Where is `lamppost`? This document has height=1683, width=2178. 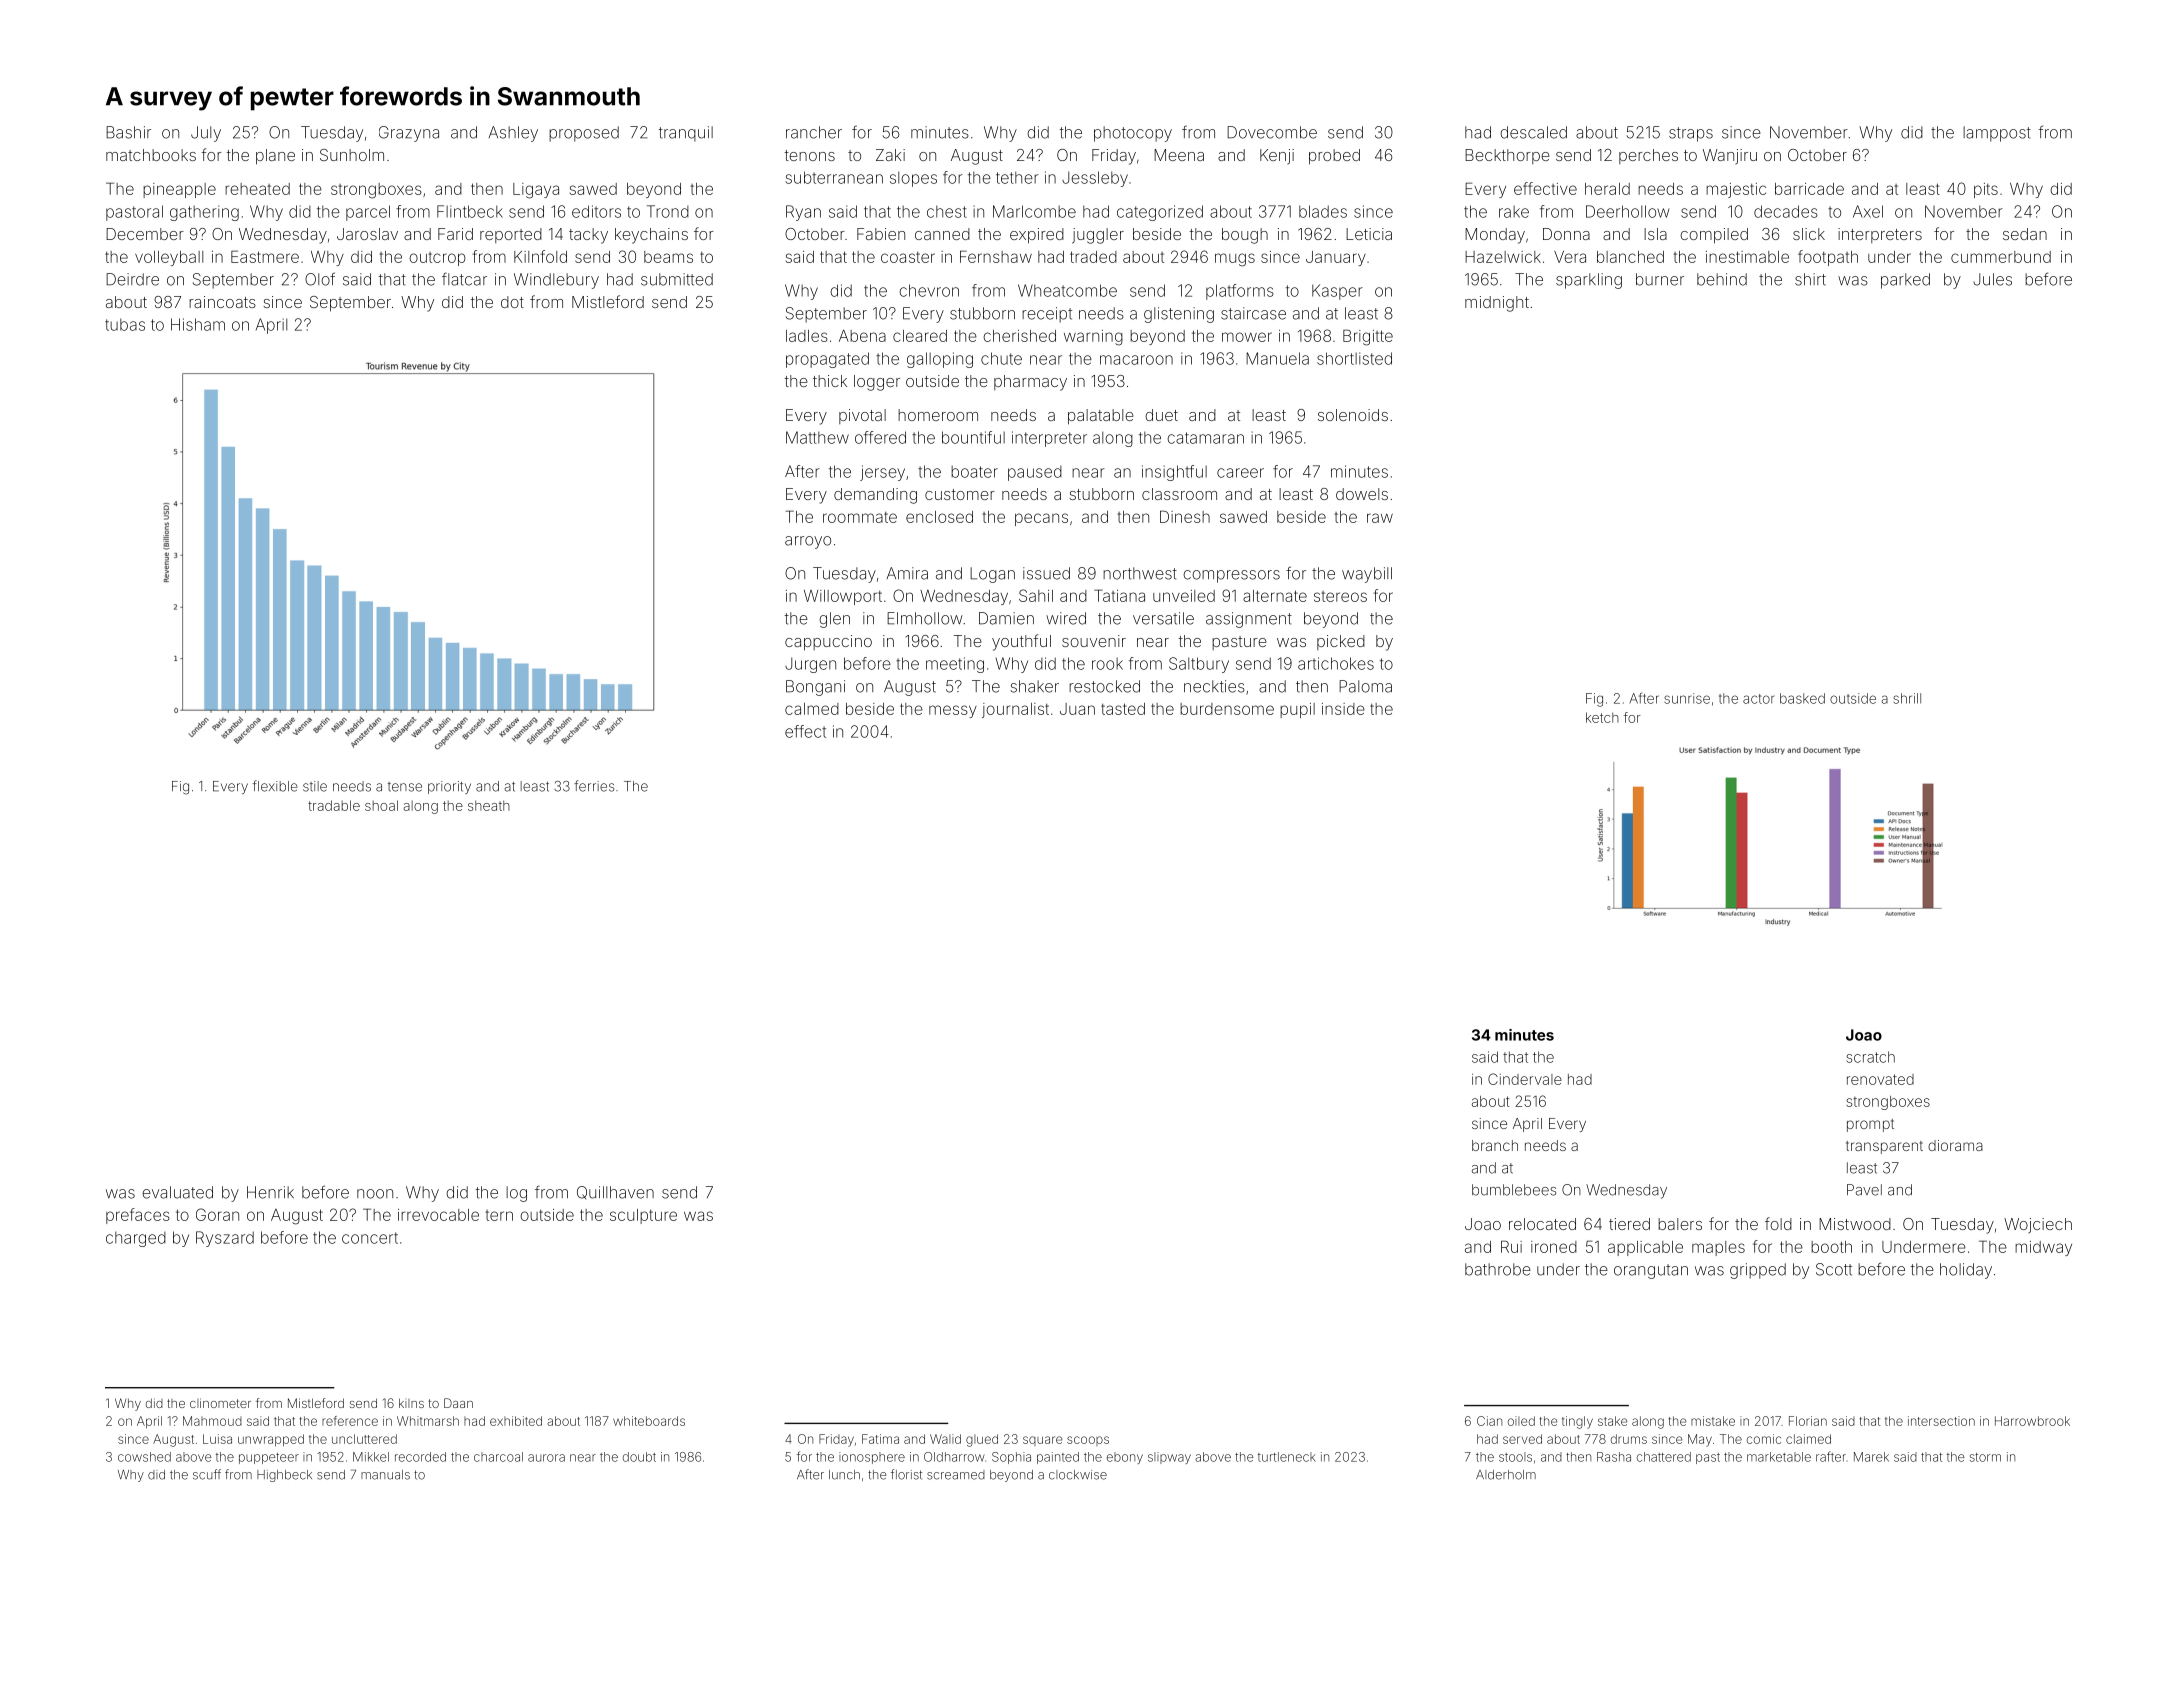 lamppost is located at coordinates (1997, 134).
